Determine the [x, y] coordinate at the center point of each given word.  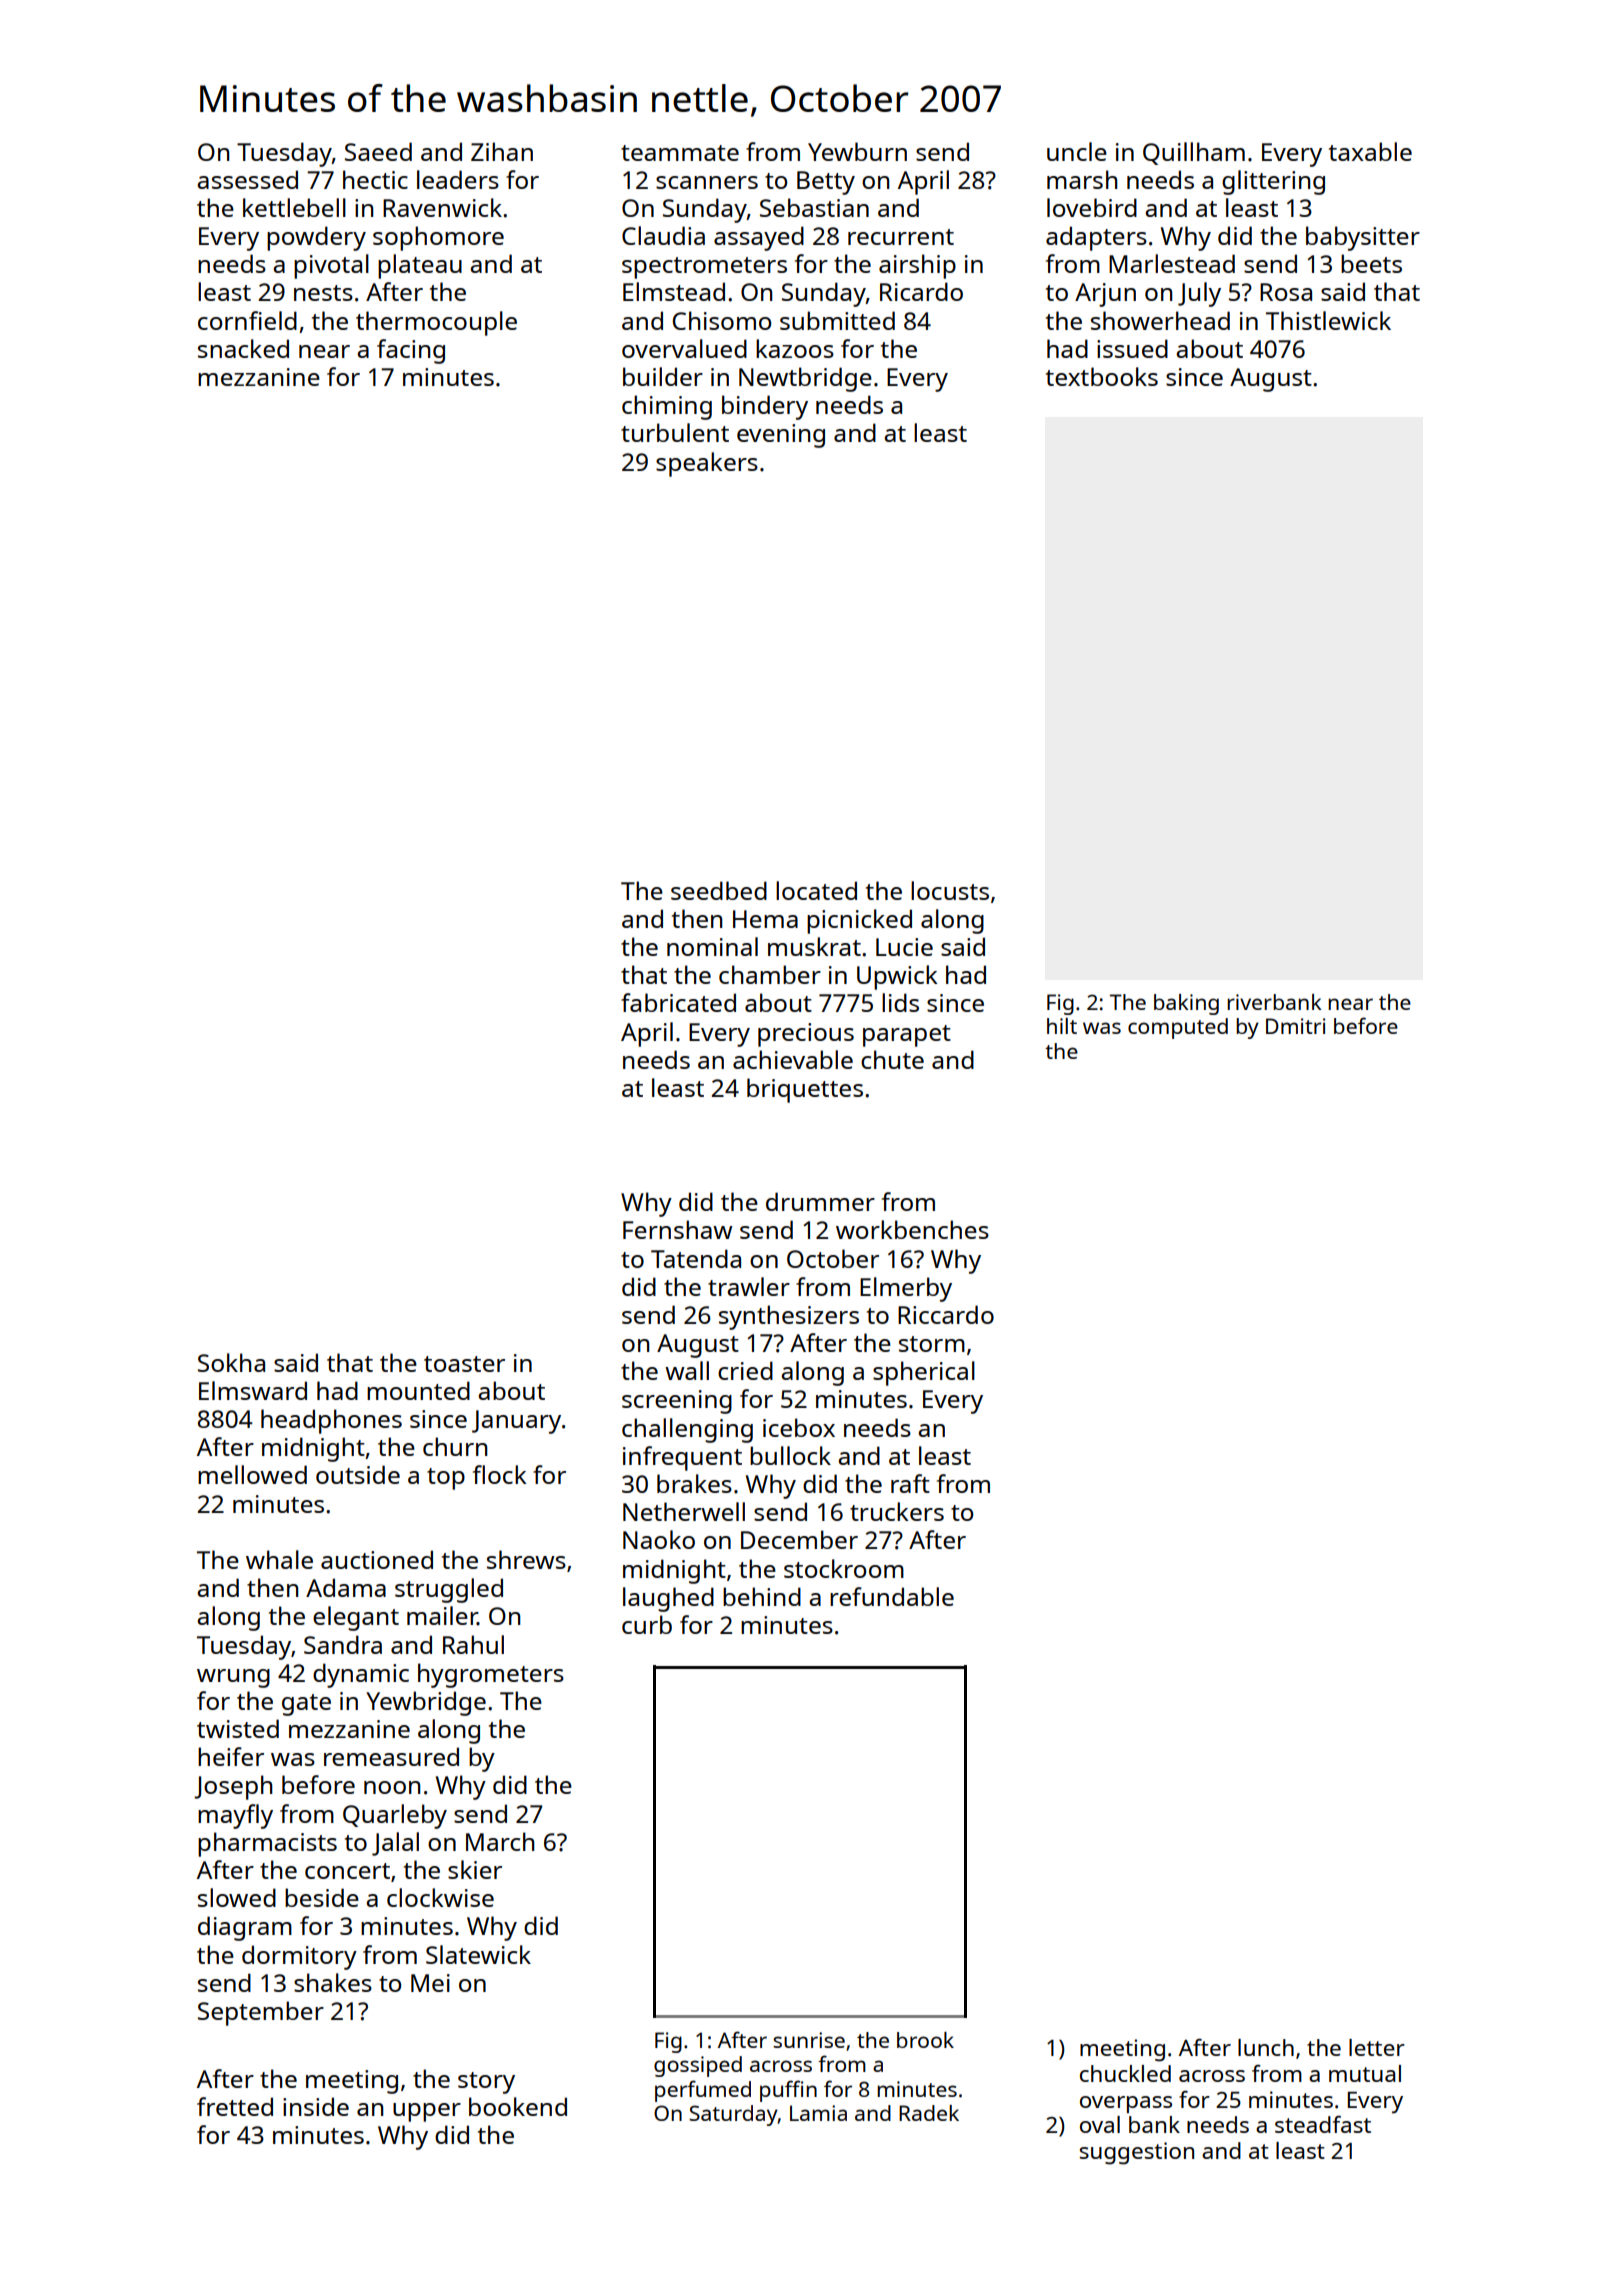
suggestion [1136, 2153]
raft [910, 1483]
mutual [1365, 2073]
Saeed [378, 151]
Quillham [1194, 153]
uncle [1077, 151]
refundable [892, 1596]
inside [316, 2106]
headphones [331, 1421]
